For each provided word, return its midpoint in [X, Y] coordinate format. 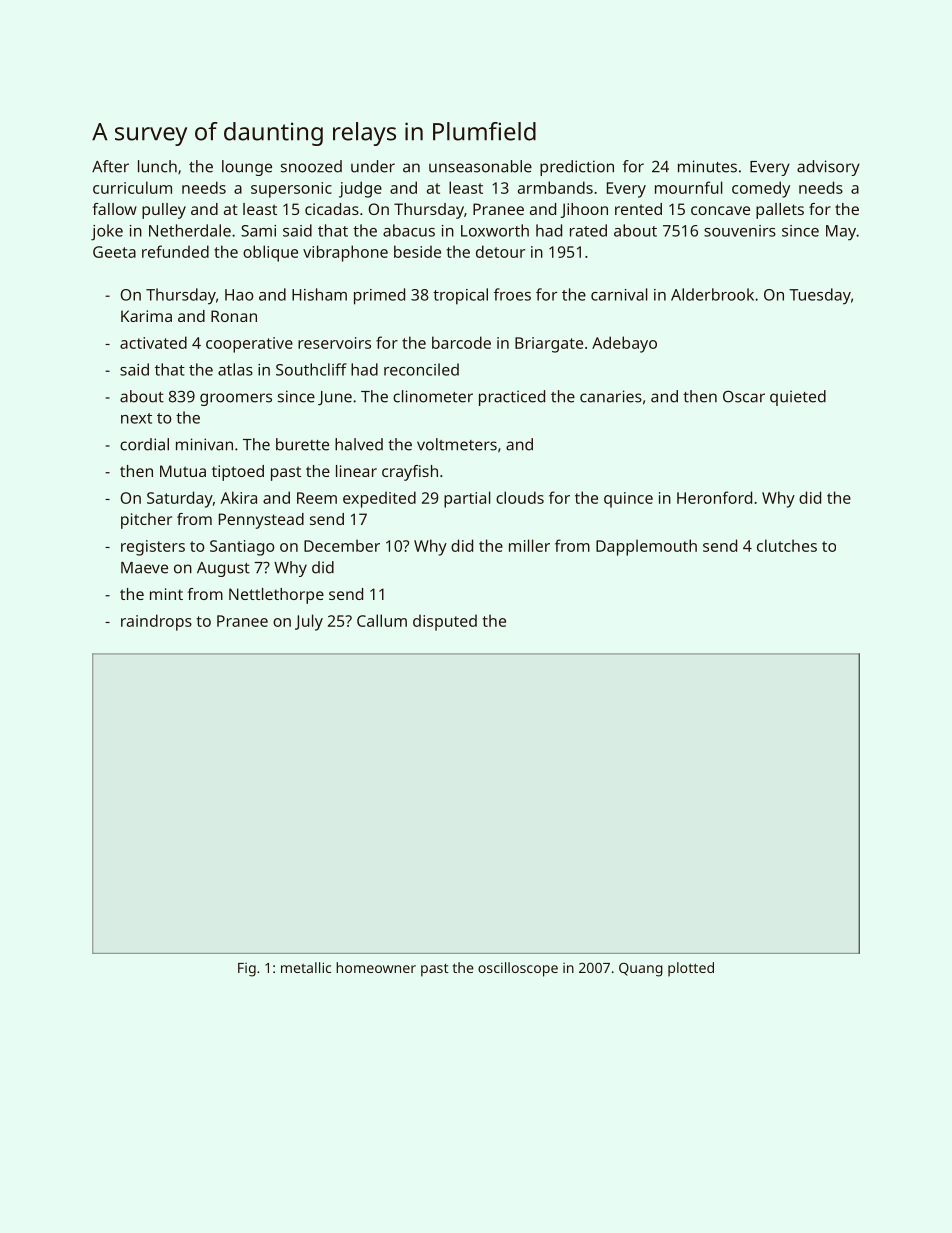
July [309, 622]
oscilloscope [518, 969]
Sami [258, 231]
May [841, 233]
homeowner [376, 967]
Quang [641, 969]
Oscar [744, 396]
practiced [512, 398]
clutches [787, 545]
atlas [235, 369]
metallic [306, 967]
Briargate [549, 345]
